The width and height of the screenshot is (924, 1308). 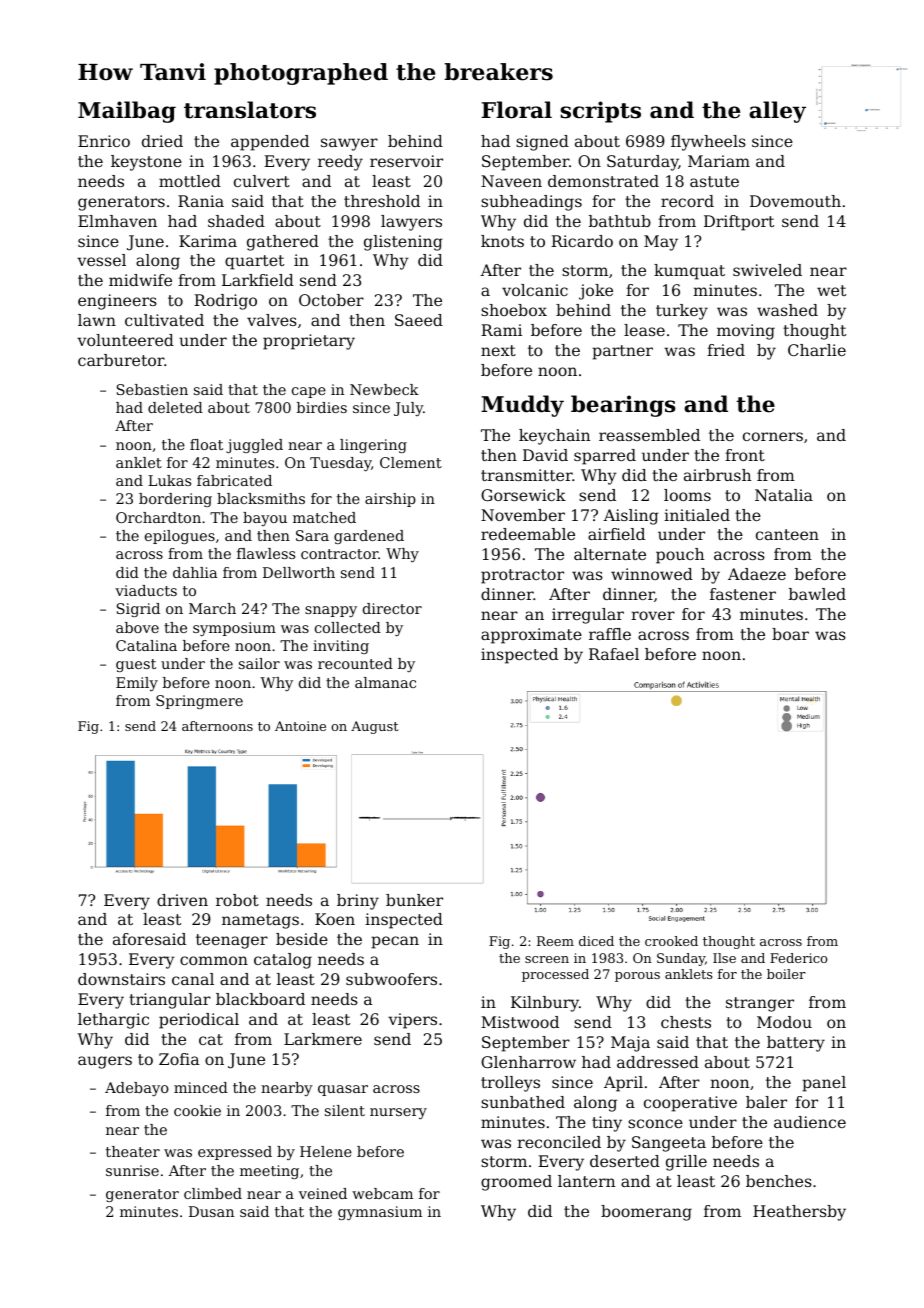 I want to click on Rafael, so click(x=614, y=654).
